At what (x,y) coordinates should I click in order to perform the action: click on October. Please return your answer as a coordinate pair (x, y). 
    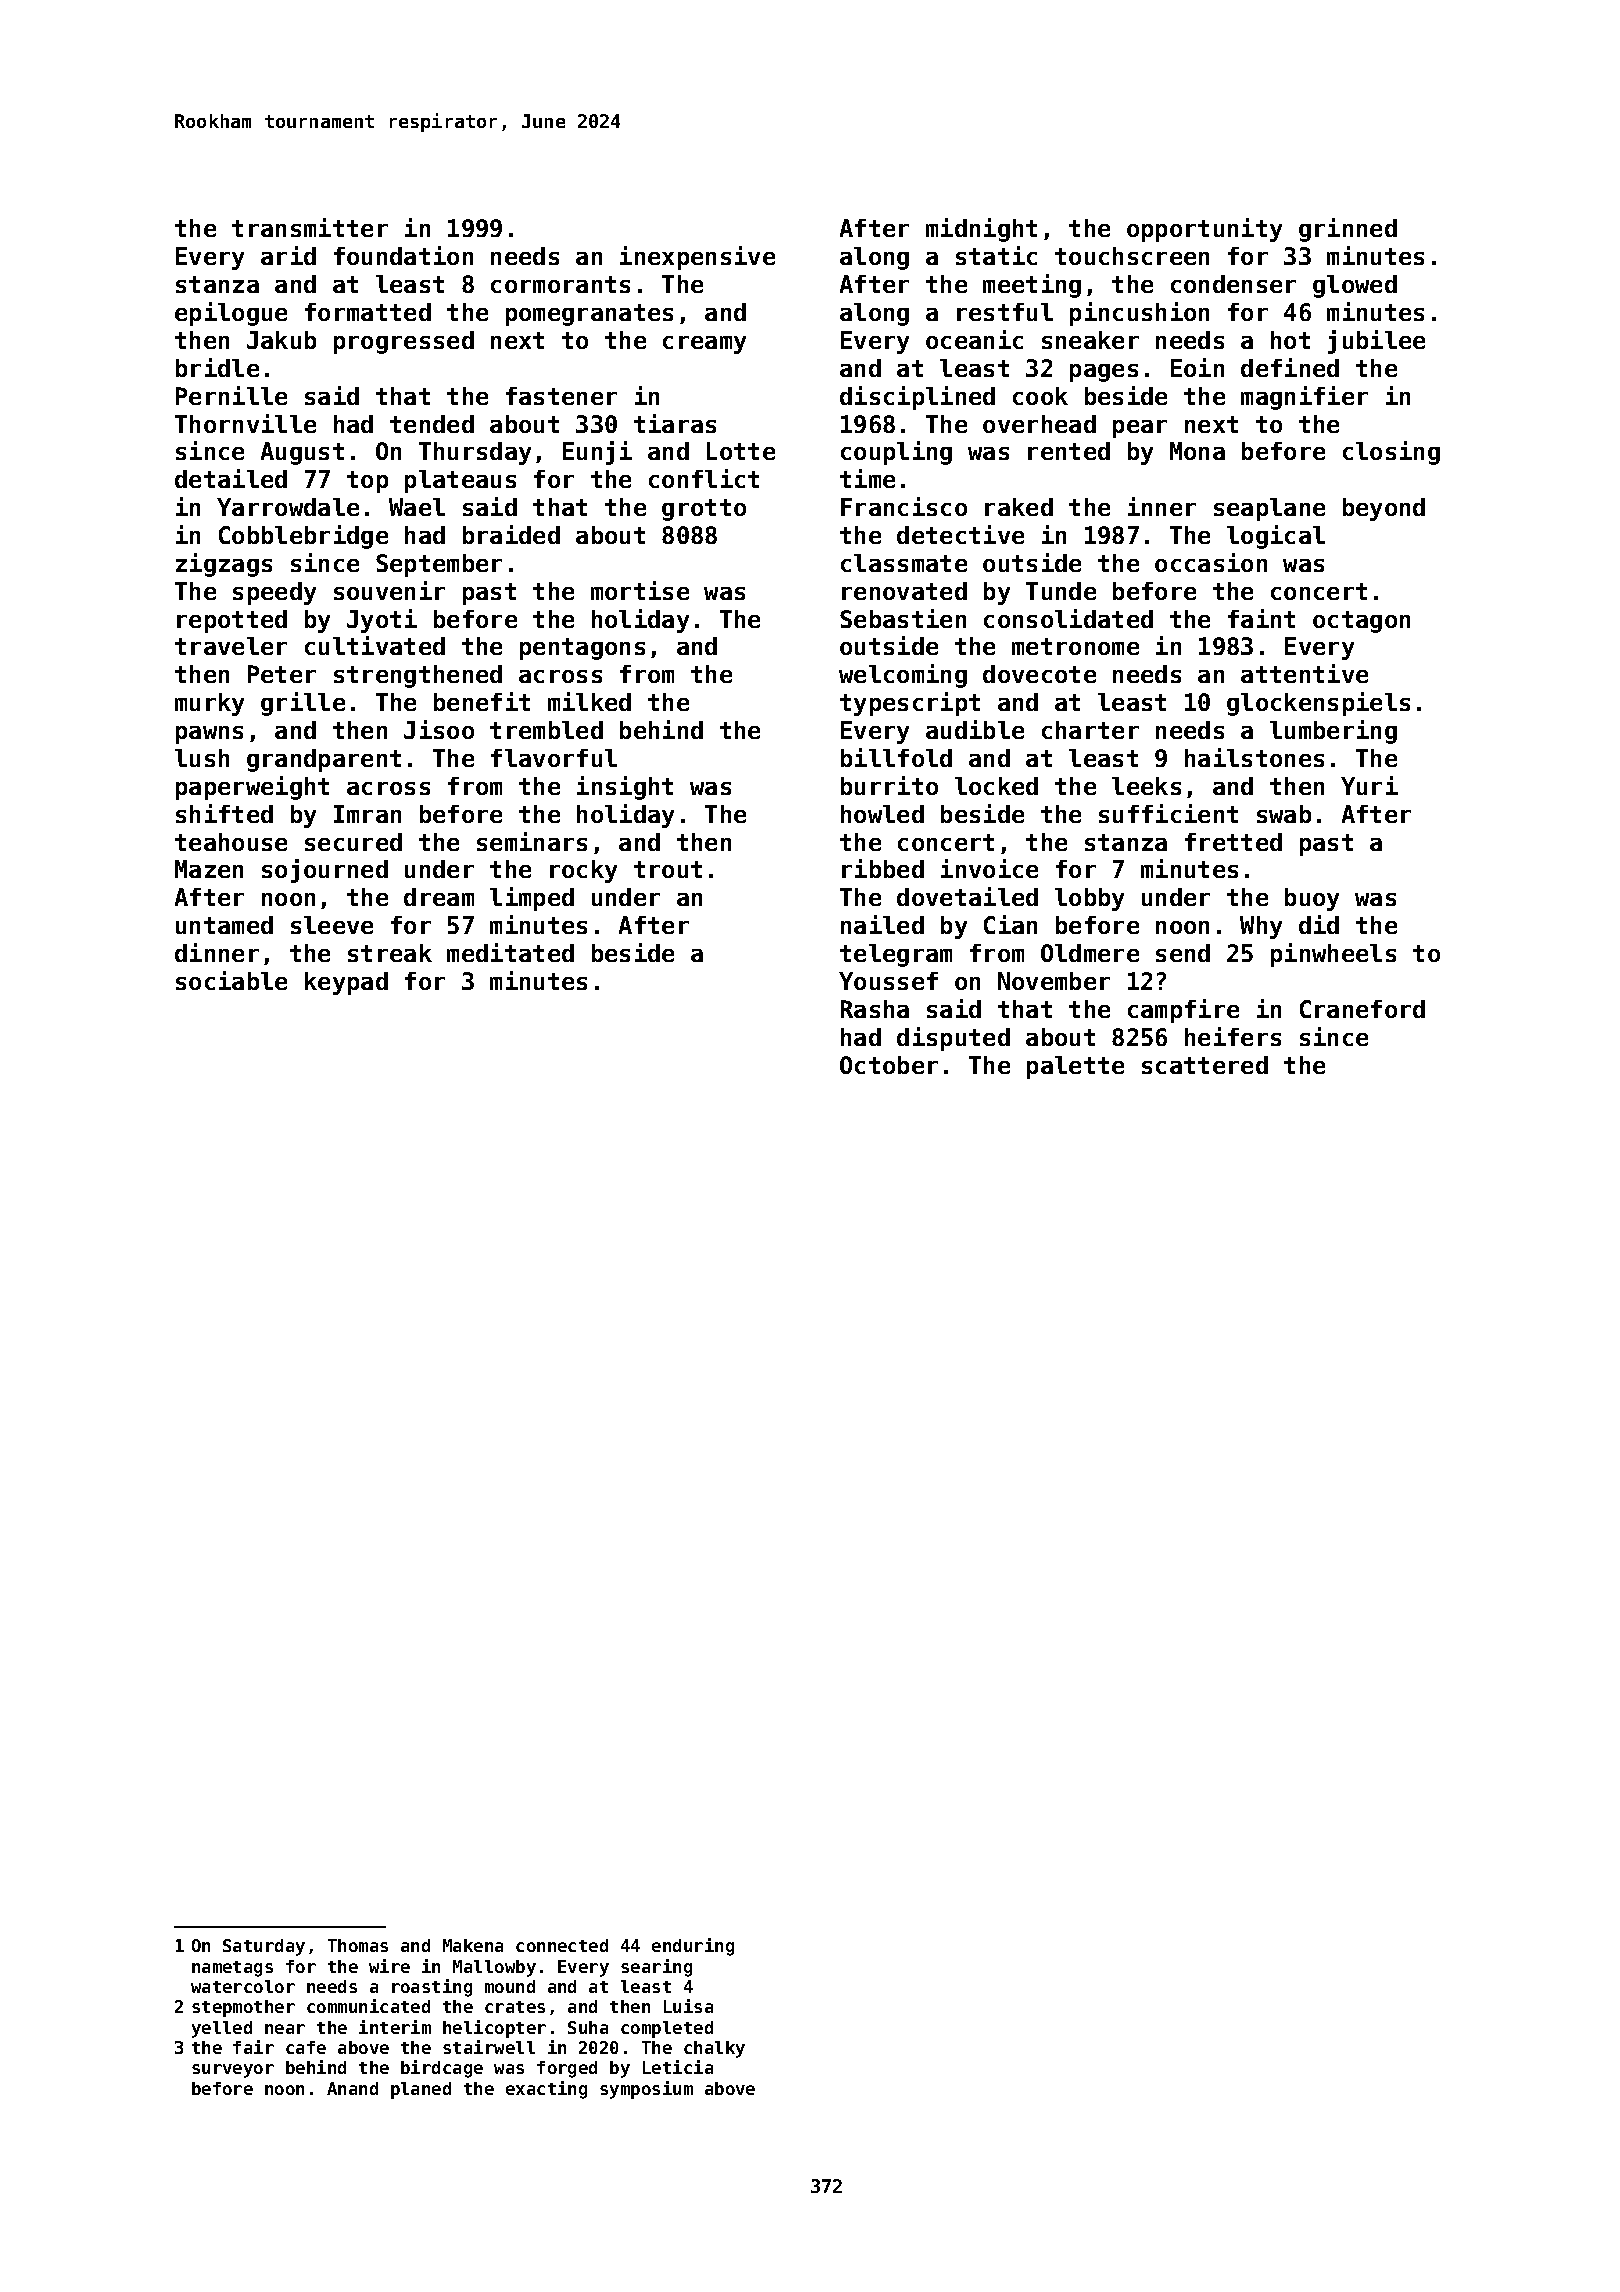
    Looking at the image, I should click on (889, 1065).
